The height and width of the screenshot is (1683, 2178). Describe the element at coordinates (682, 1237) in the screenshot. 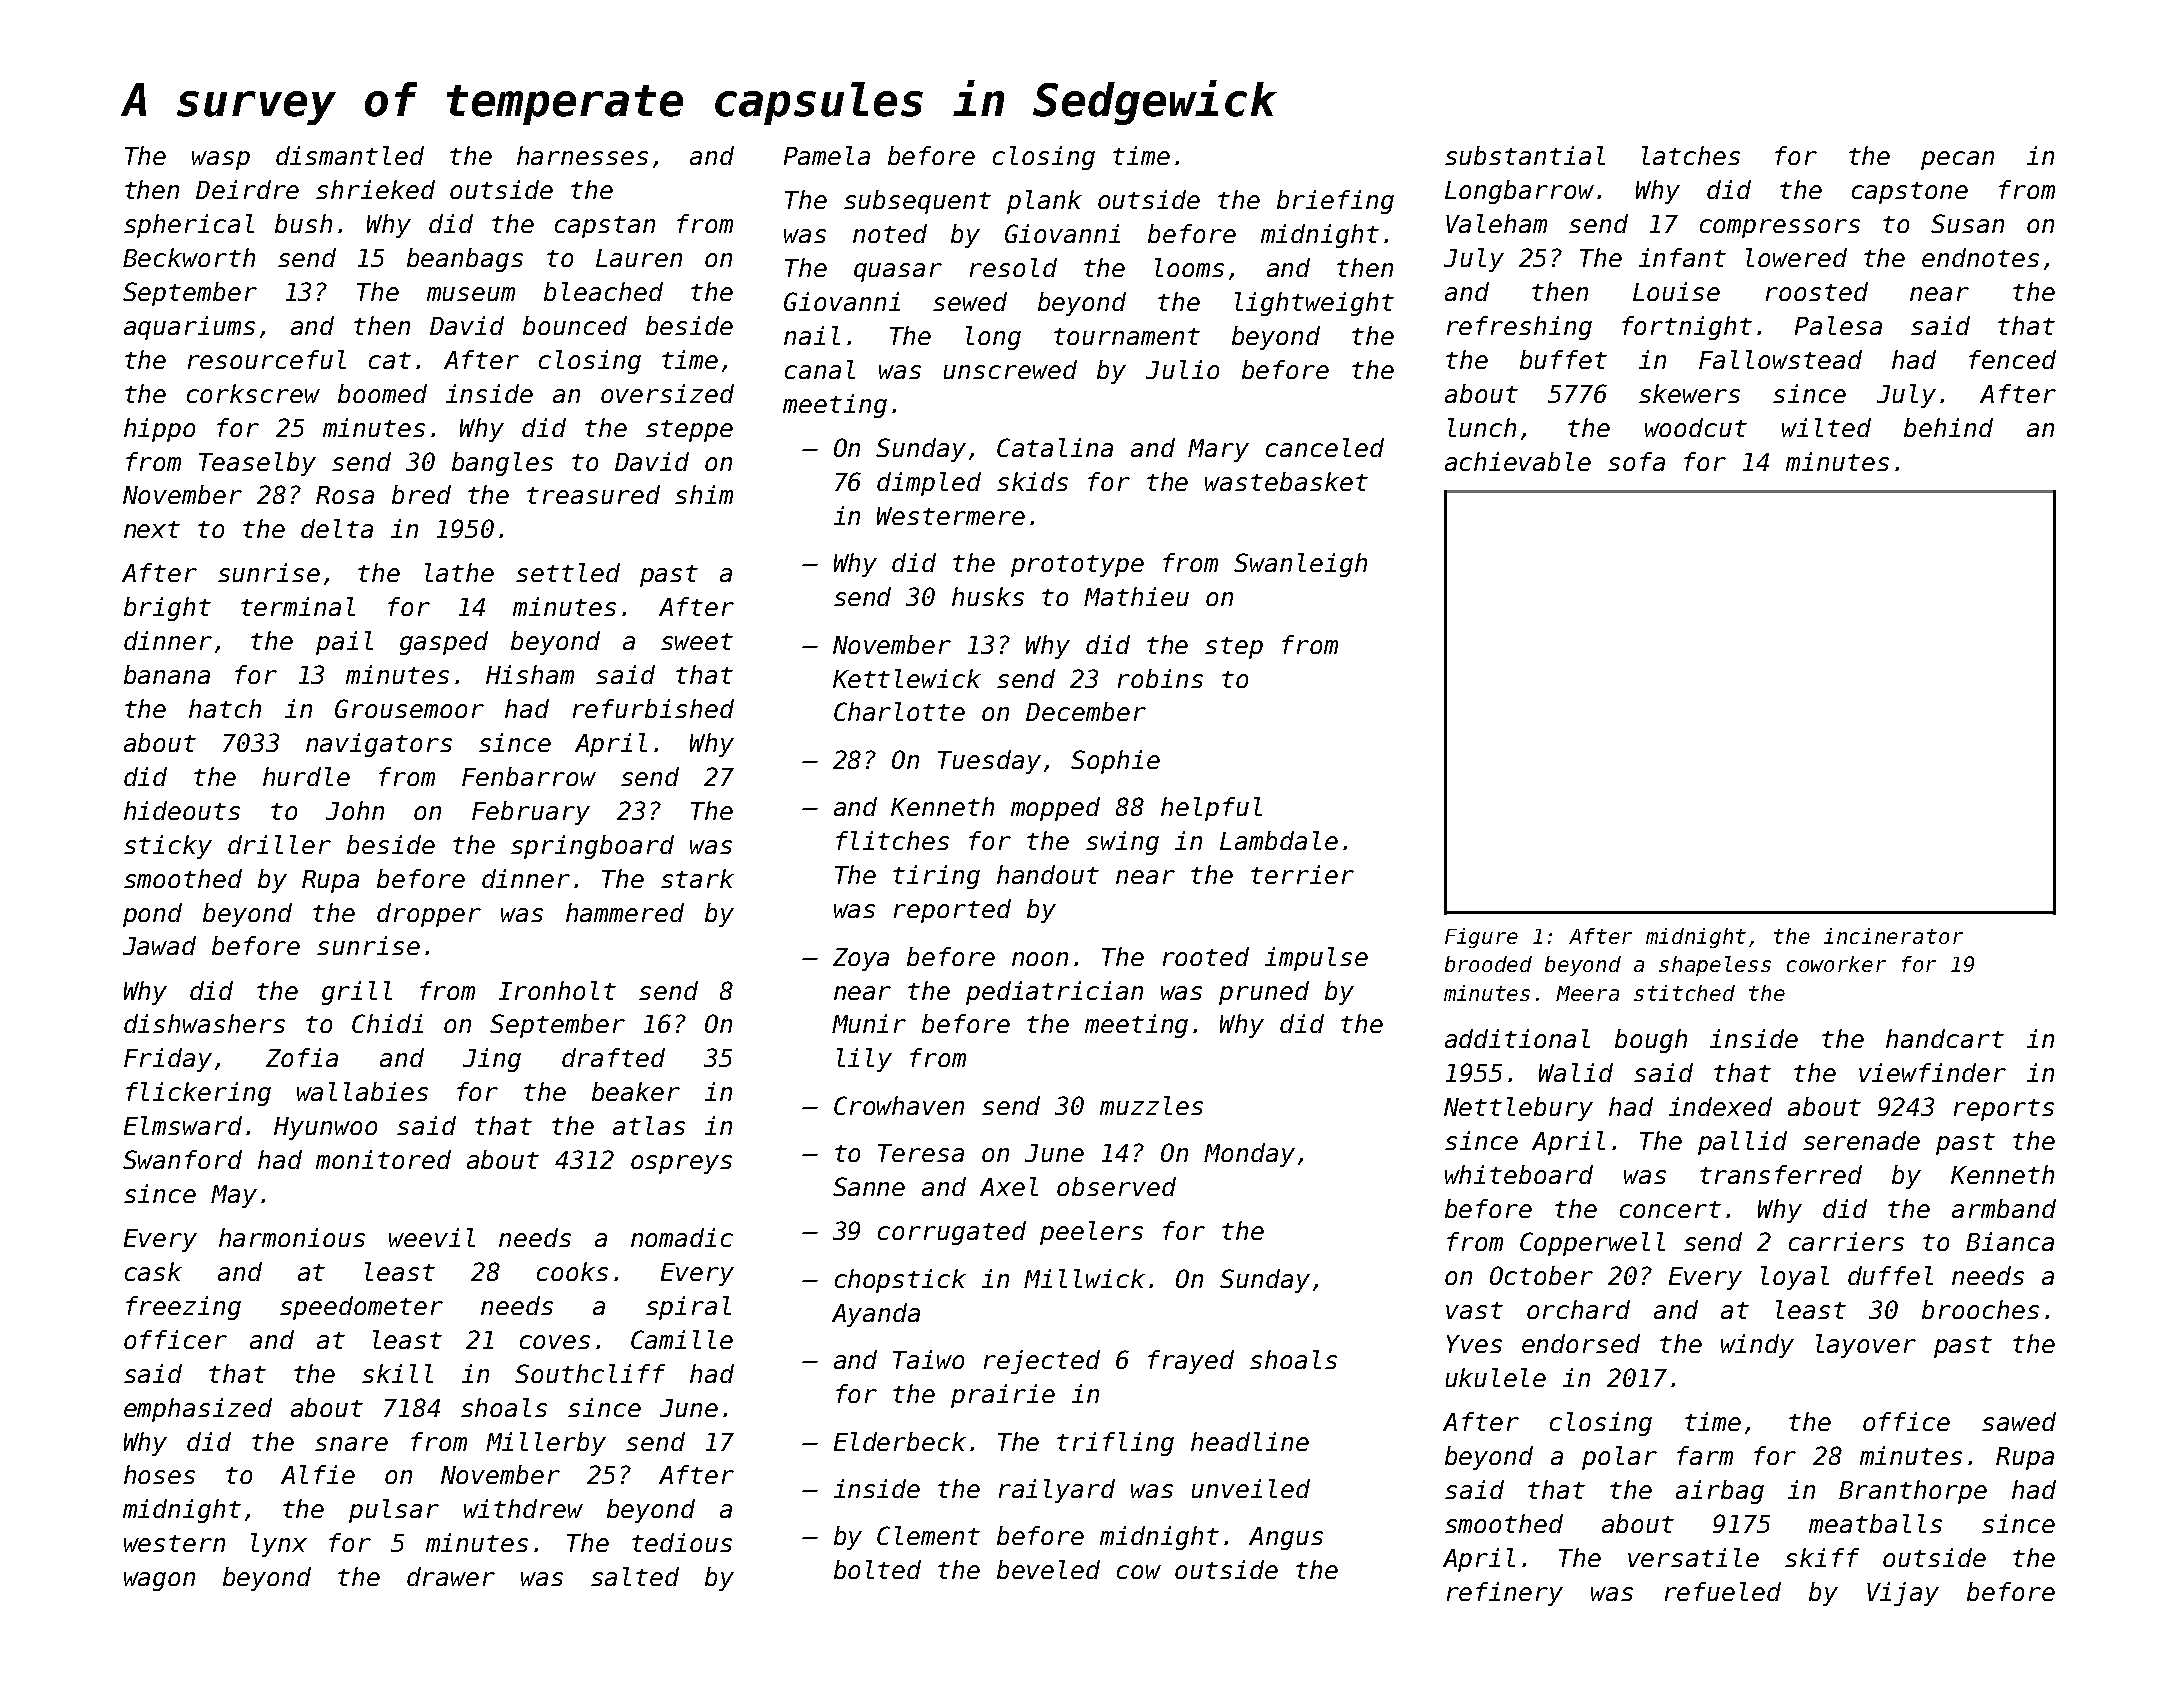

I see `nomadic` at that location.
